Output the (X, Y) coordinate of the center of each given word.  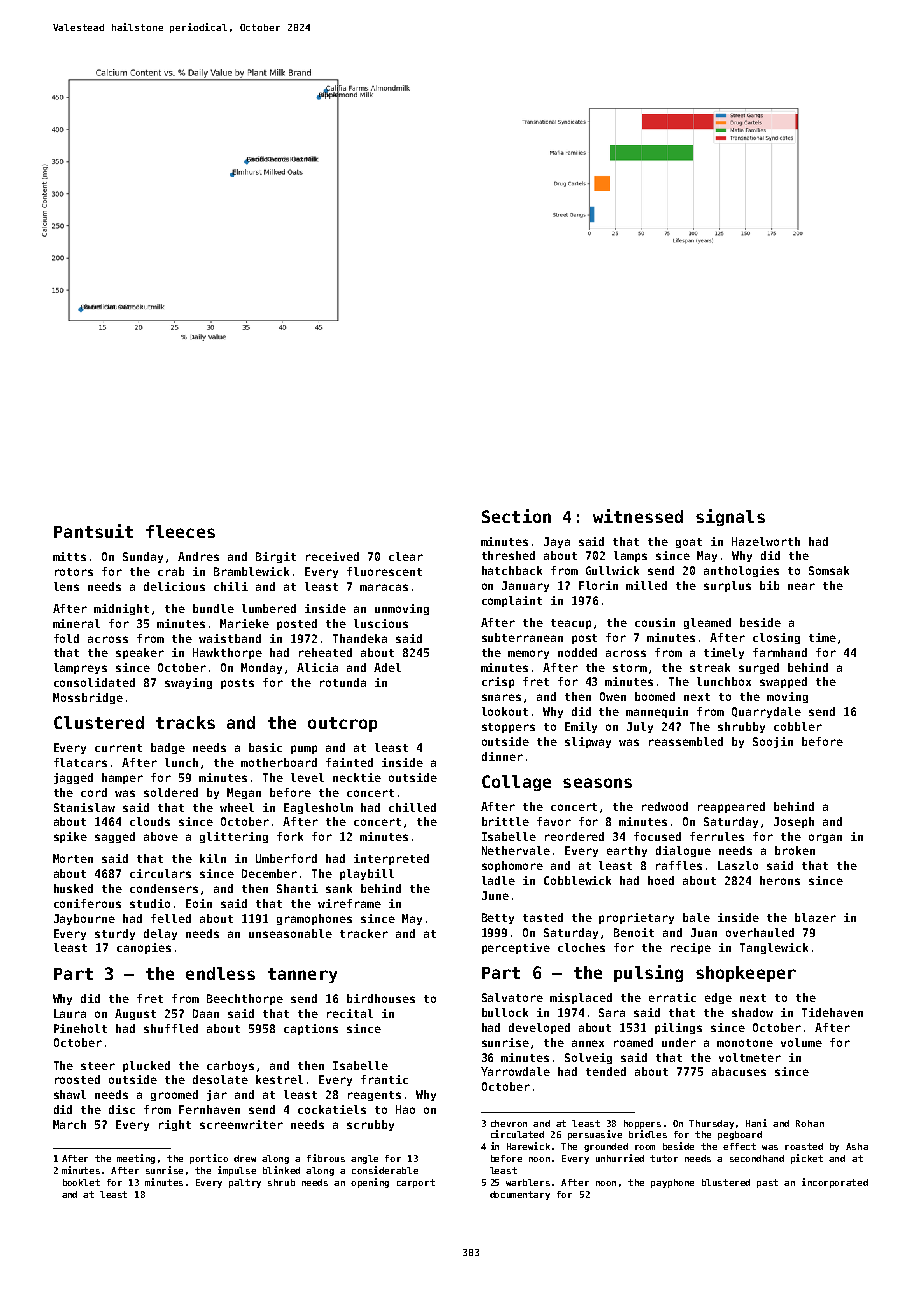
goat (689, 543)
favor (554, 821)
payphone (672, 1183)
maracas (384, 587)
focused (657, 836)
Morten (73, 858)
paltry (245, 1183)
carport (416, 1183)
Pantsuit (93, 531)
